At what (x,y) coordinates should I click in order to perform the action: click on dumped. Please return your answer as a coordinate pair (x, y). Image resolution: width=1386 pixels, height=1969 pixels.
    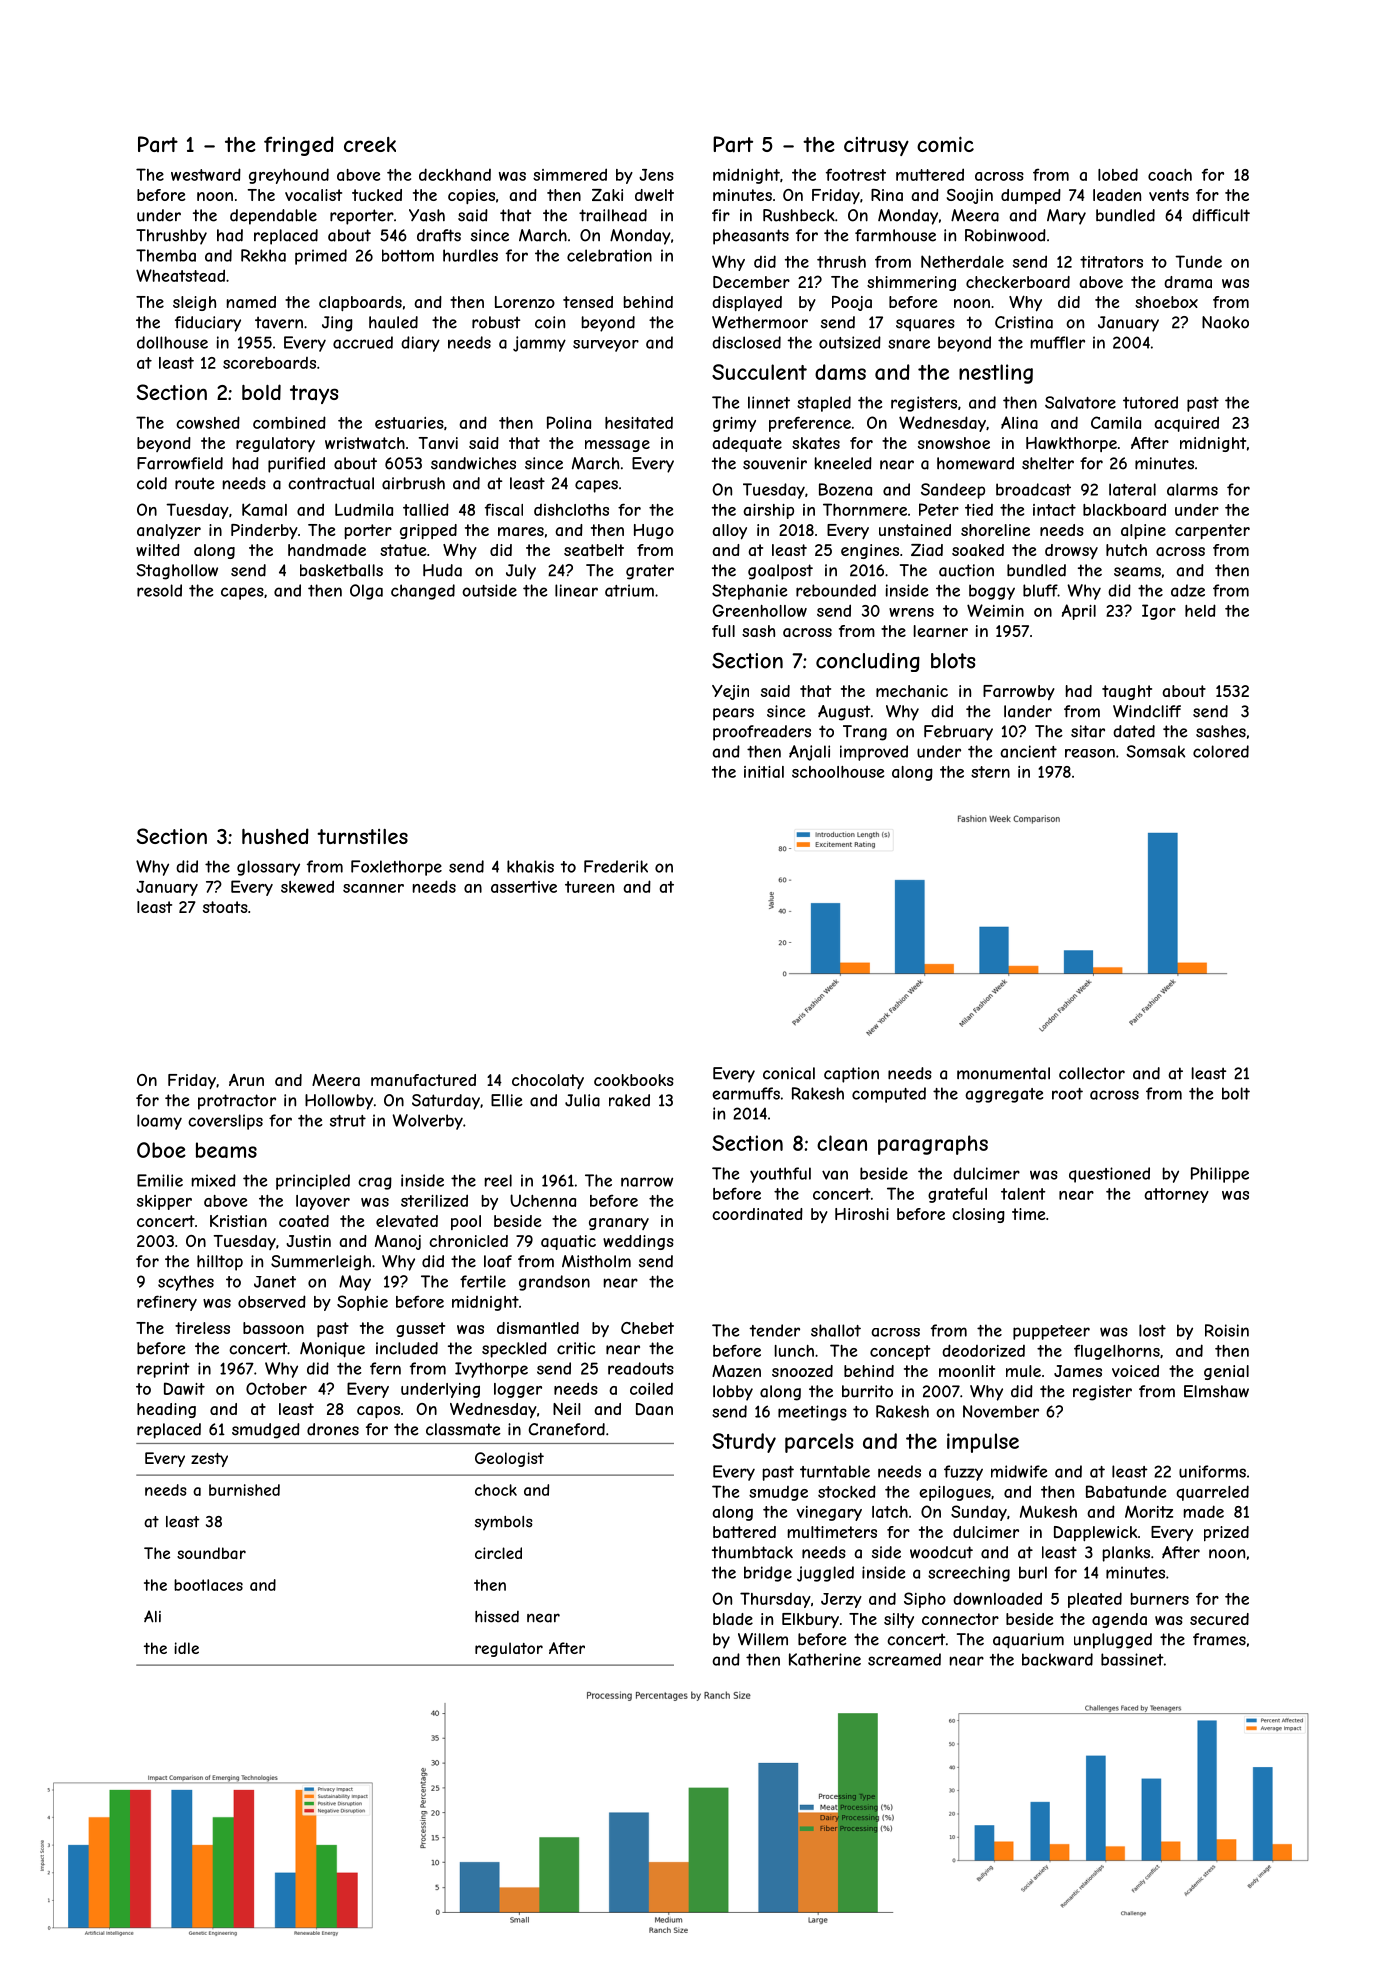
    Looking at the image, I should click on (1031, 196).
